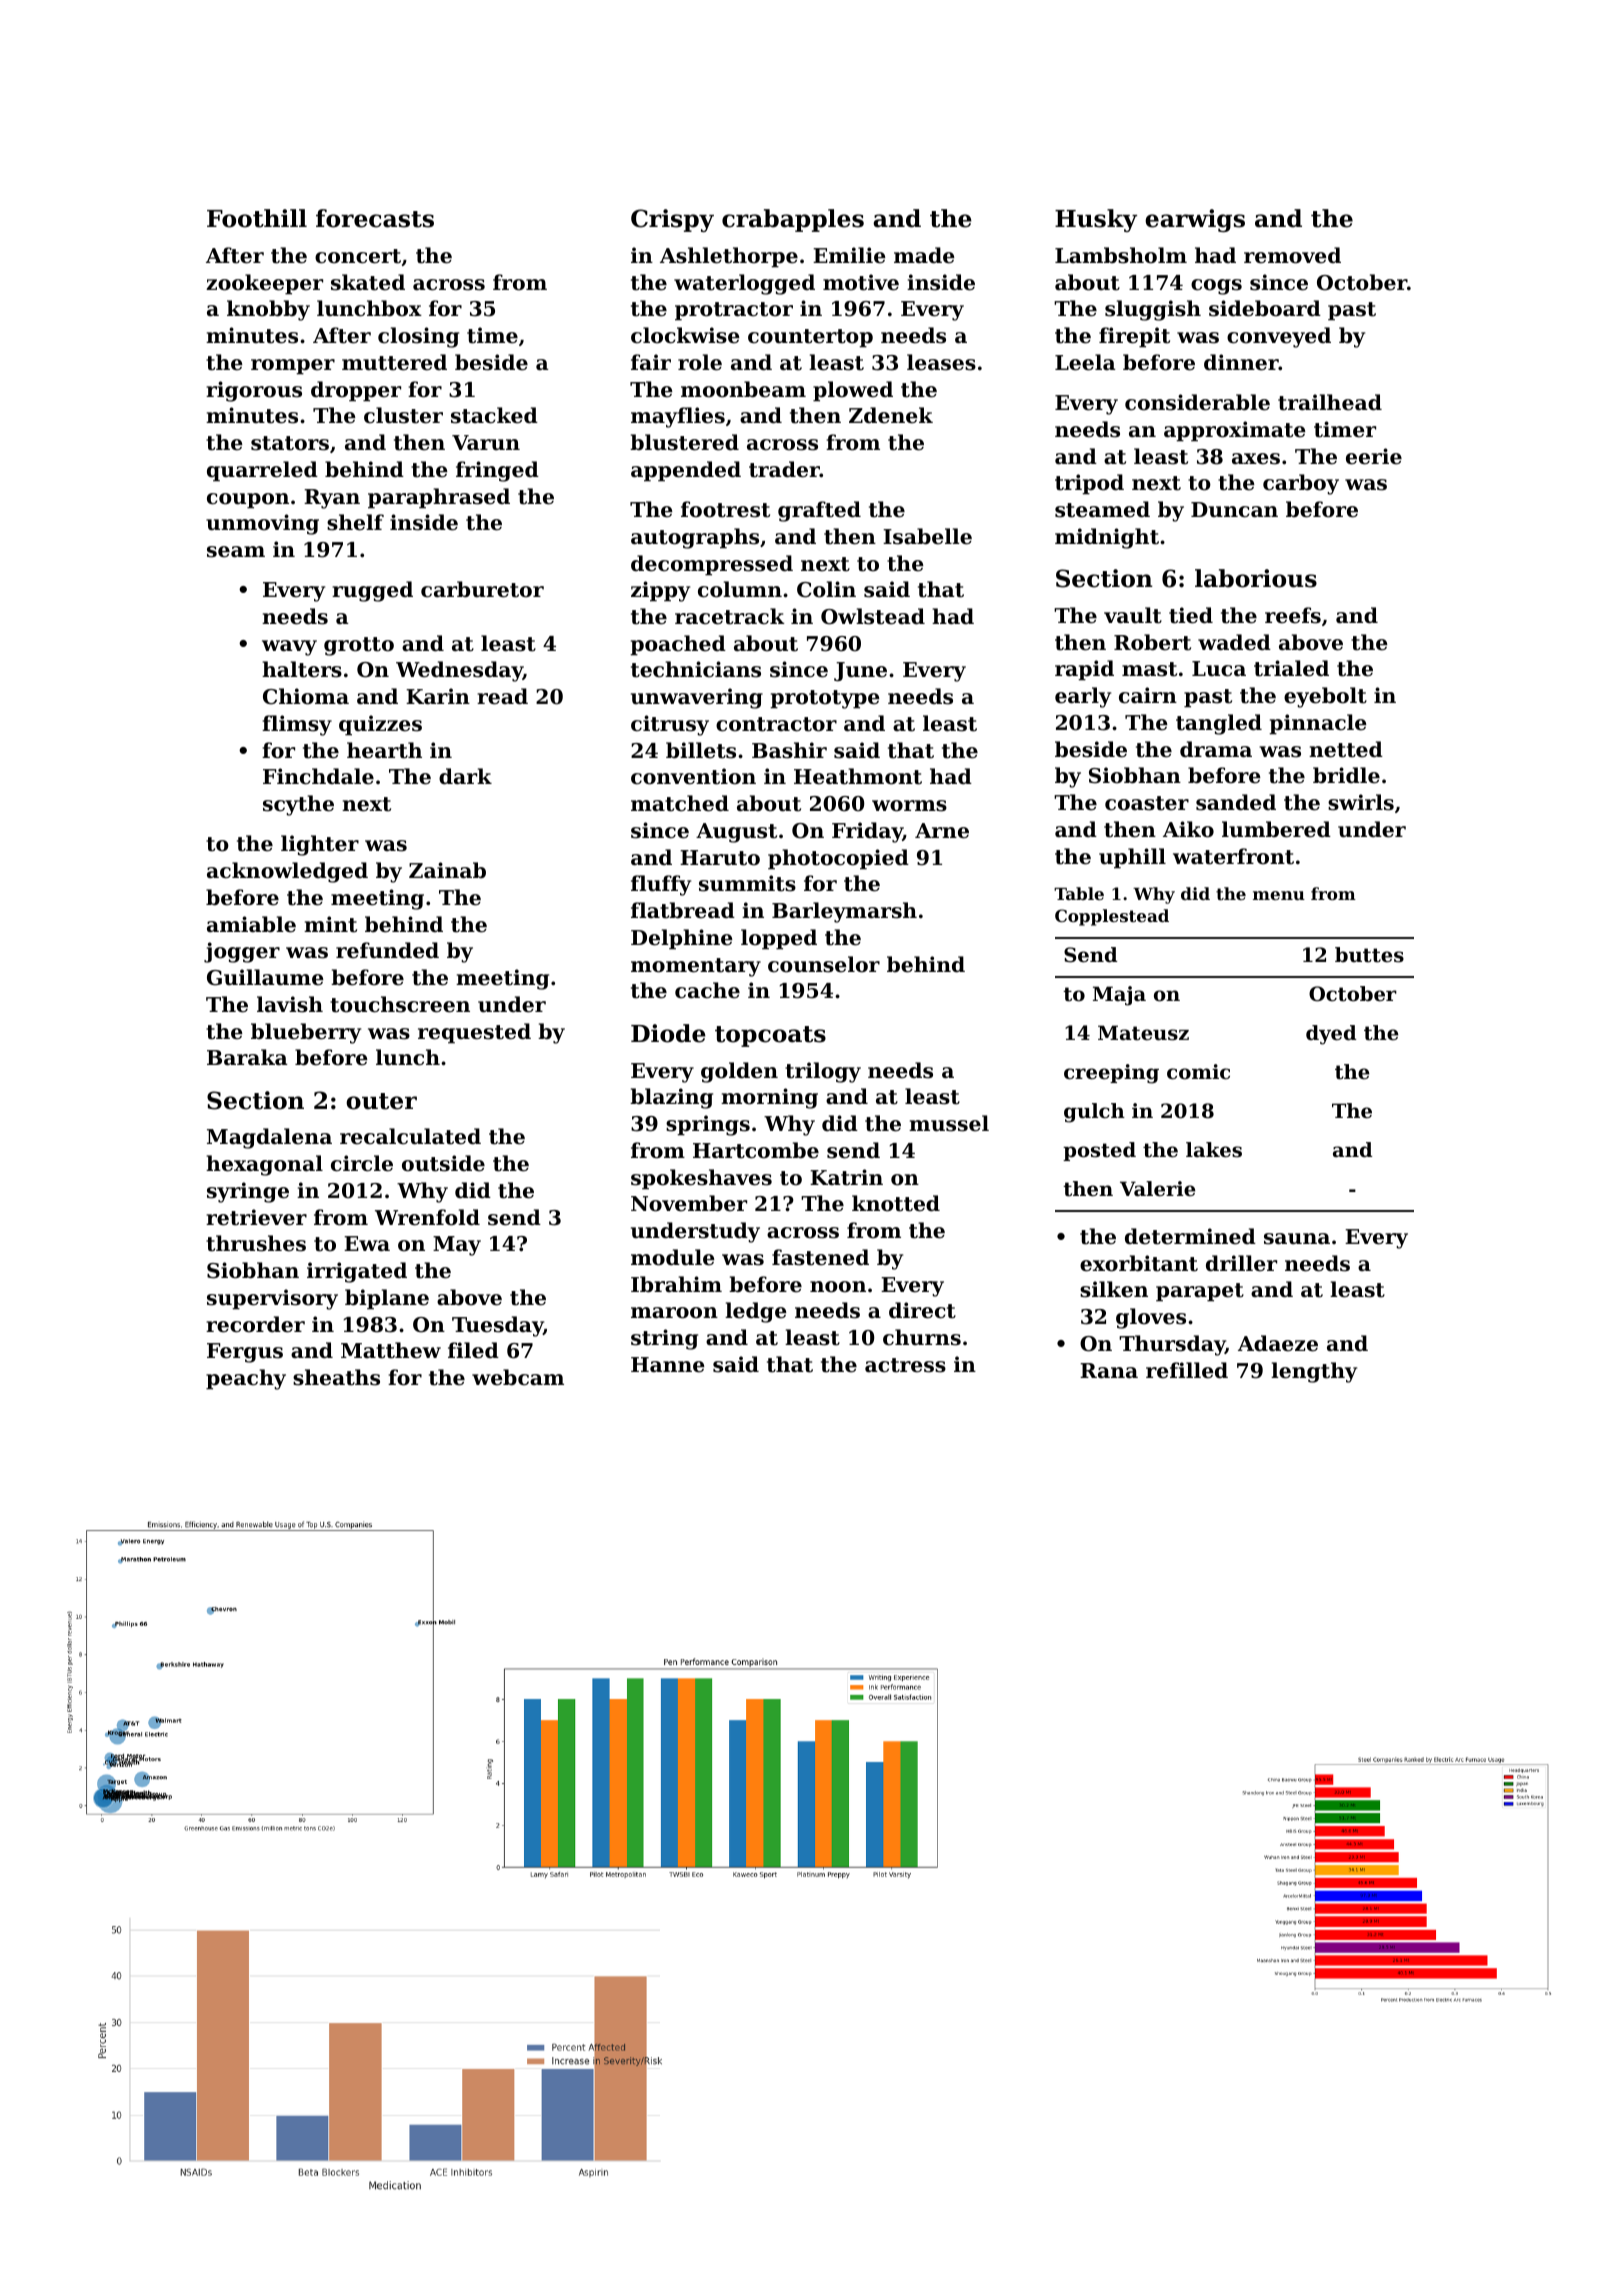 The width and height of the page is (1620, 2292). I want to click on Zainab, so click(447, 870).
